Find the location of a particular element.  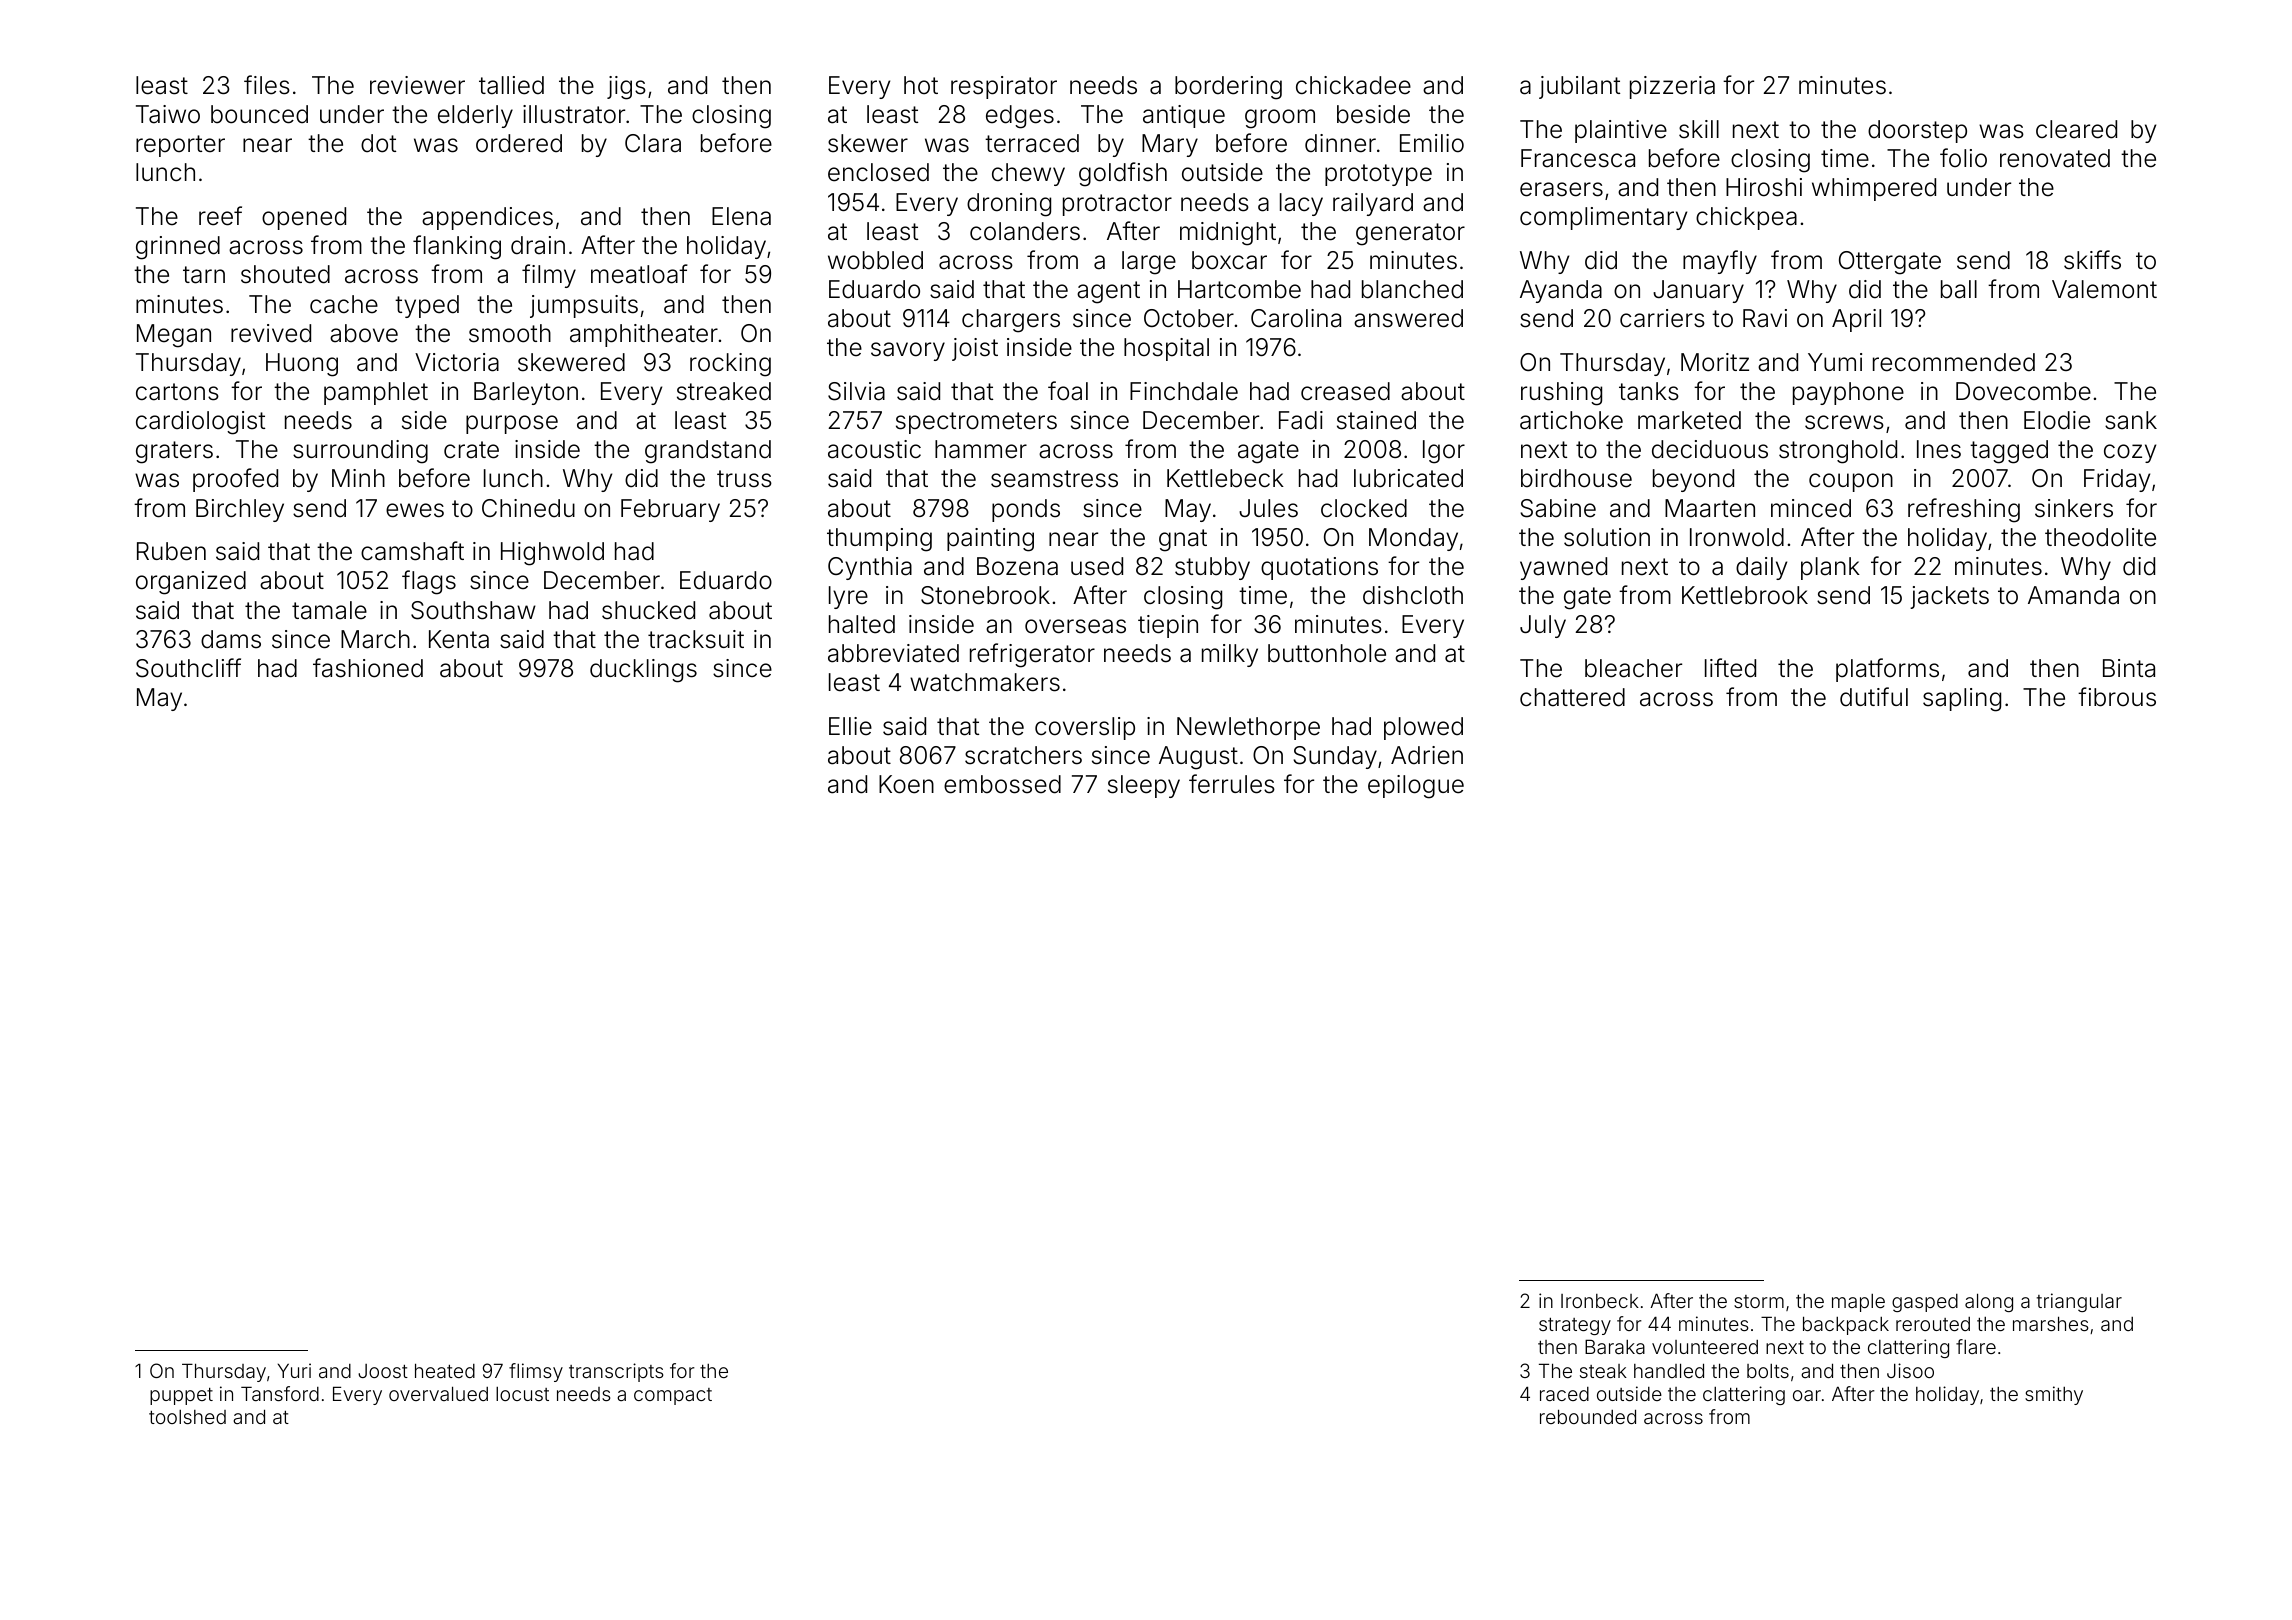

pizzeria is located at coordinates (1672, 87).
